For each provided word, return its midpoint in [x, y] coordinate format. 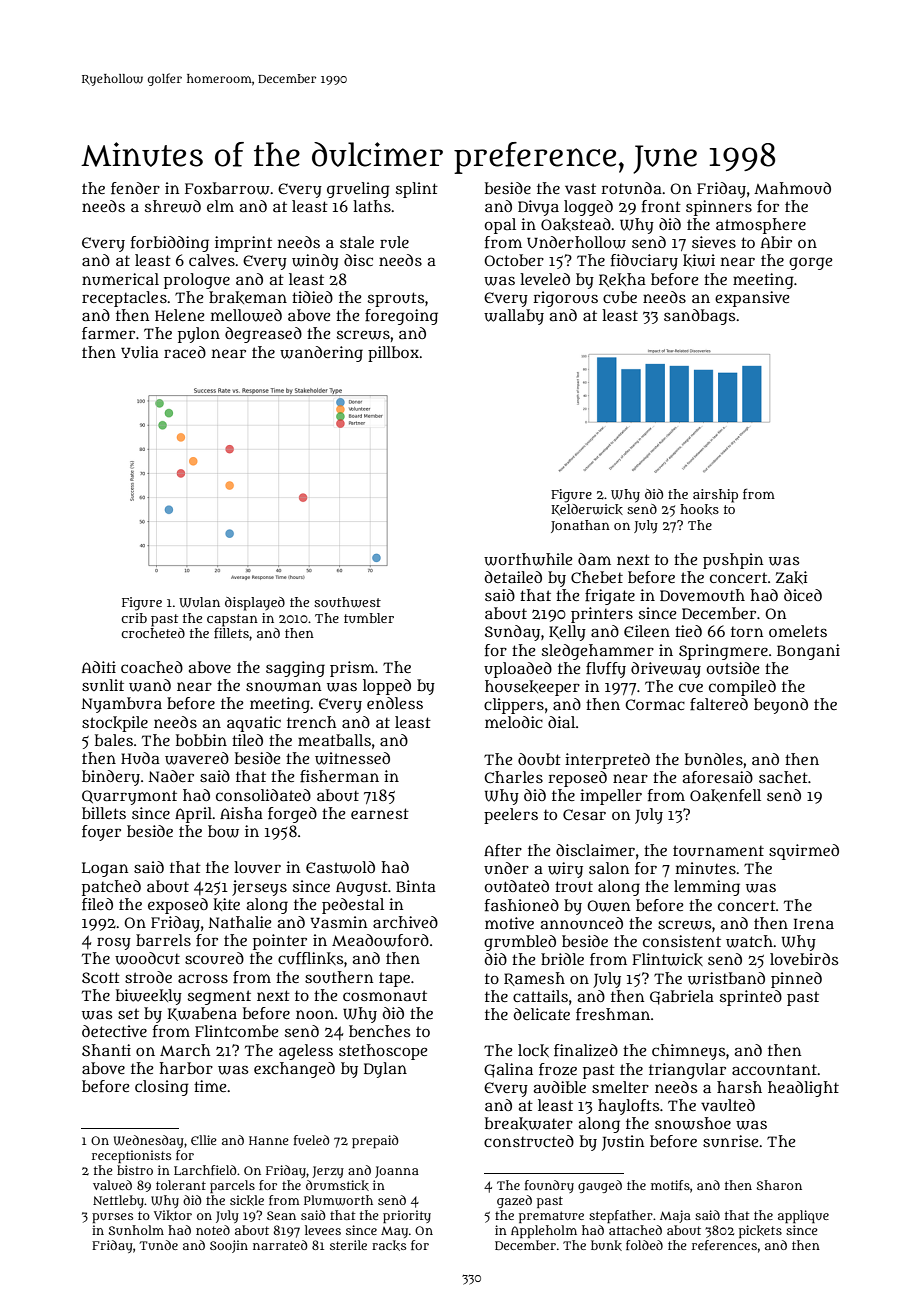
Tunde [158, 1245]
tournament [718, 850]
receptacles [124, 299]
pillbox [393, 354]
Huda [140, 758]
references [724, 1245]
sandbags [699, 317]
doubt [539, 759]
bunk [606, 1245]
